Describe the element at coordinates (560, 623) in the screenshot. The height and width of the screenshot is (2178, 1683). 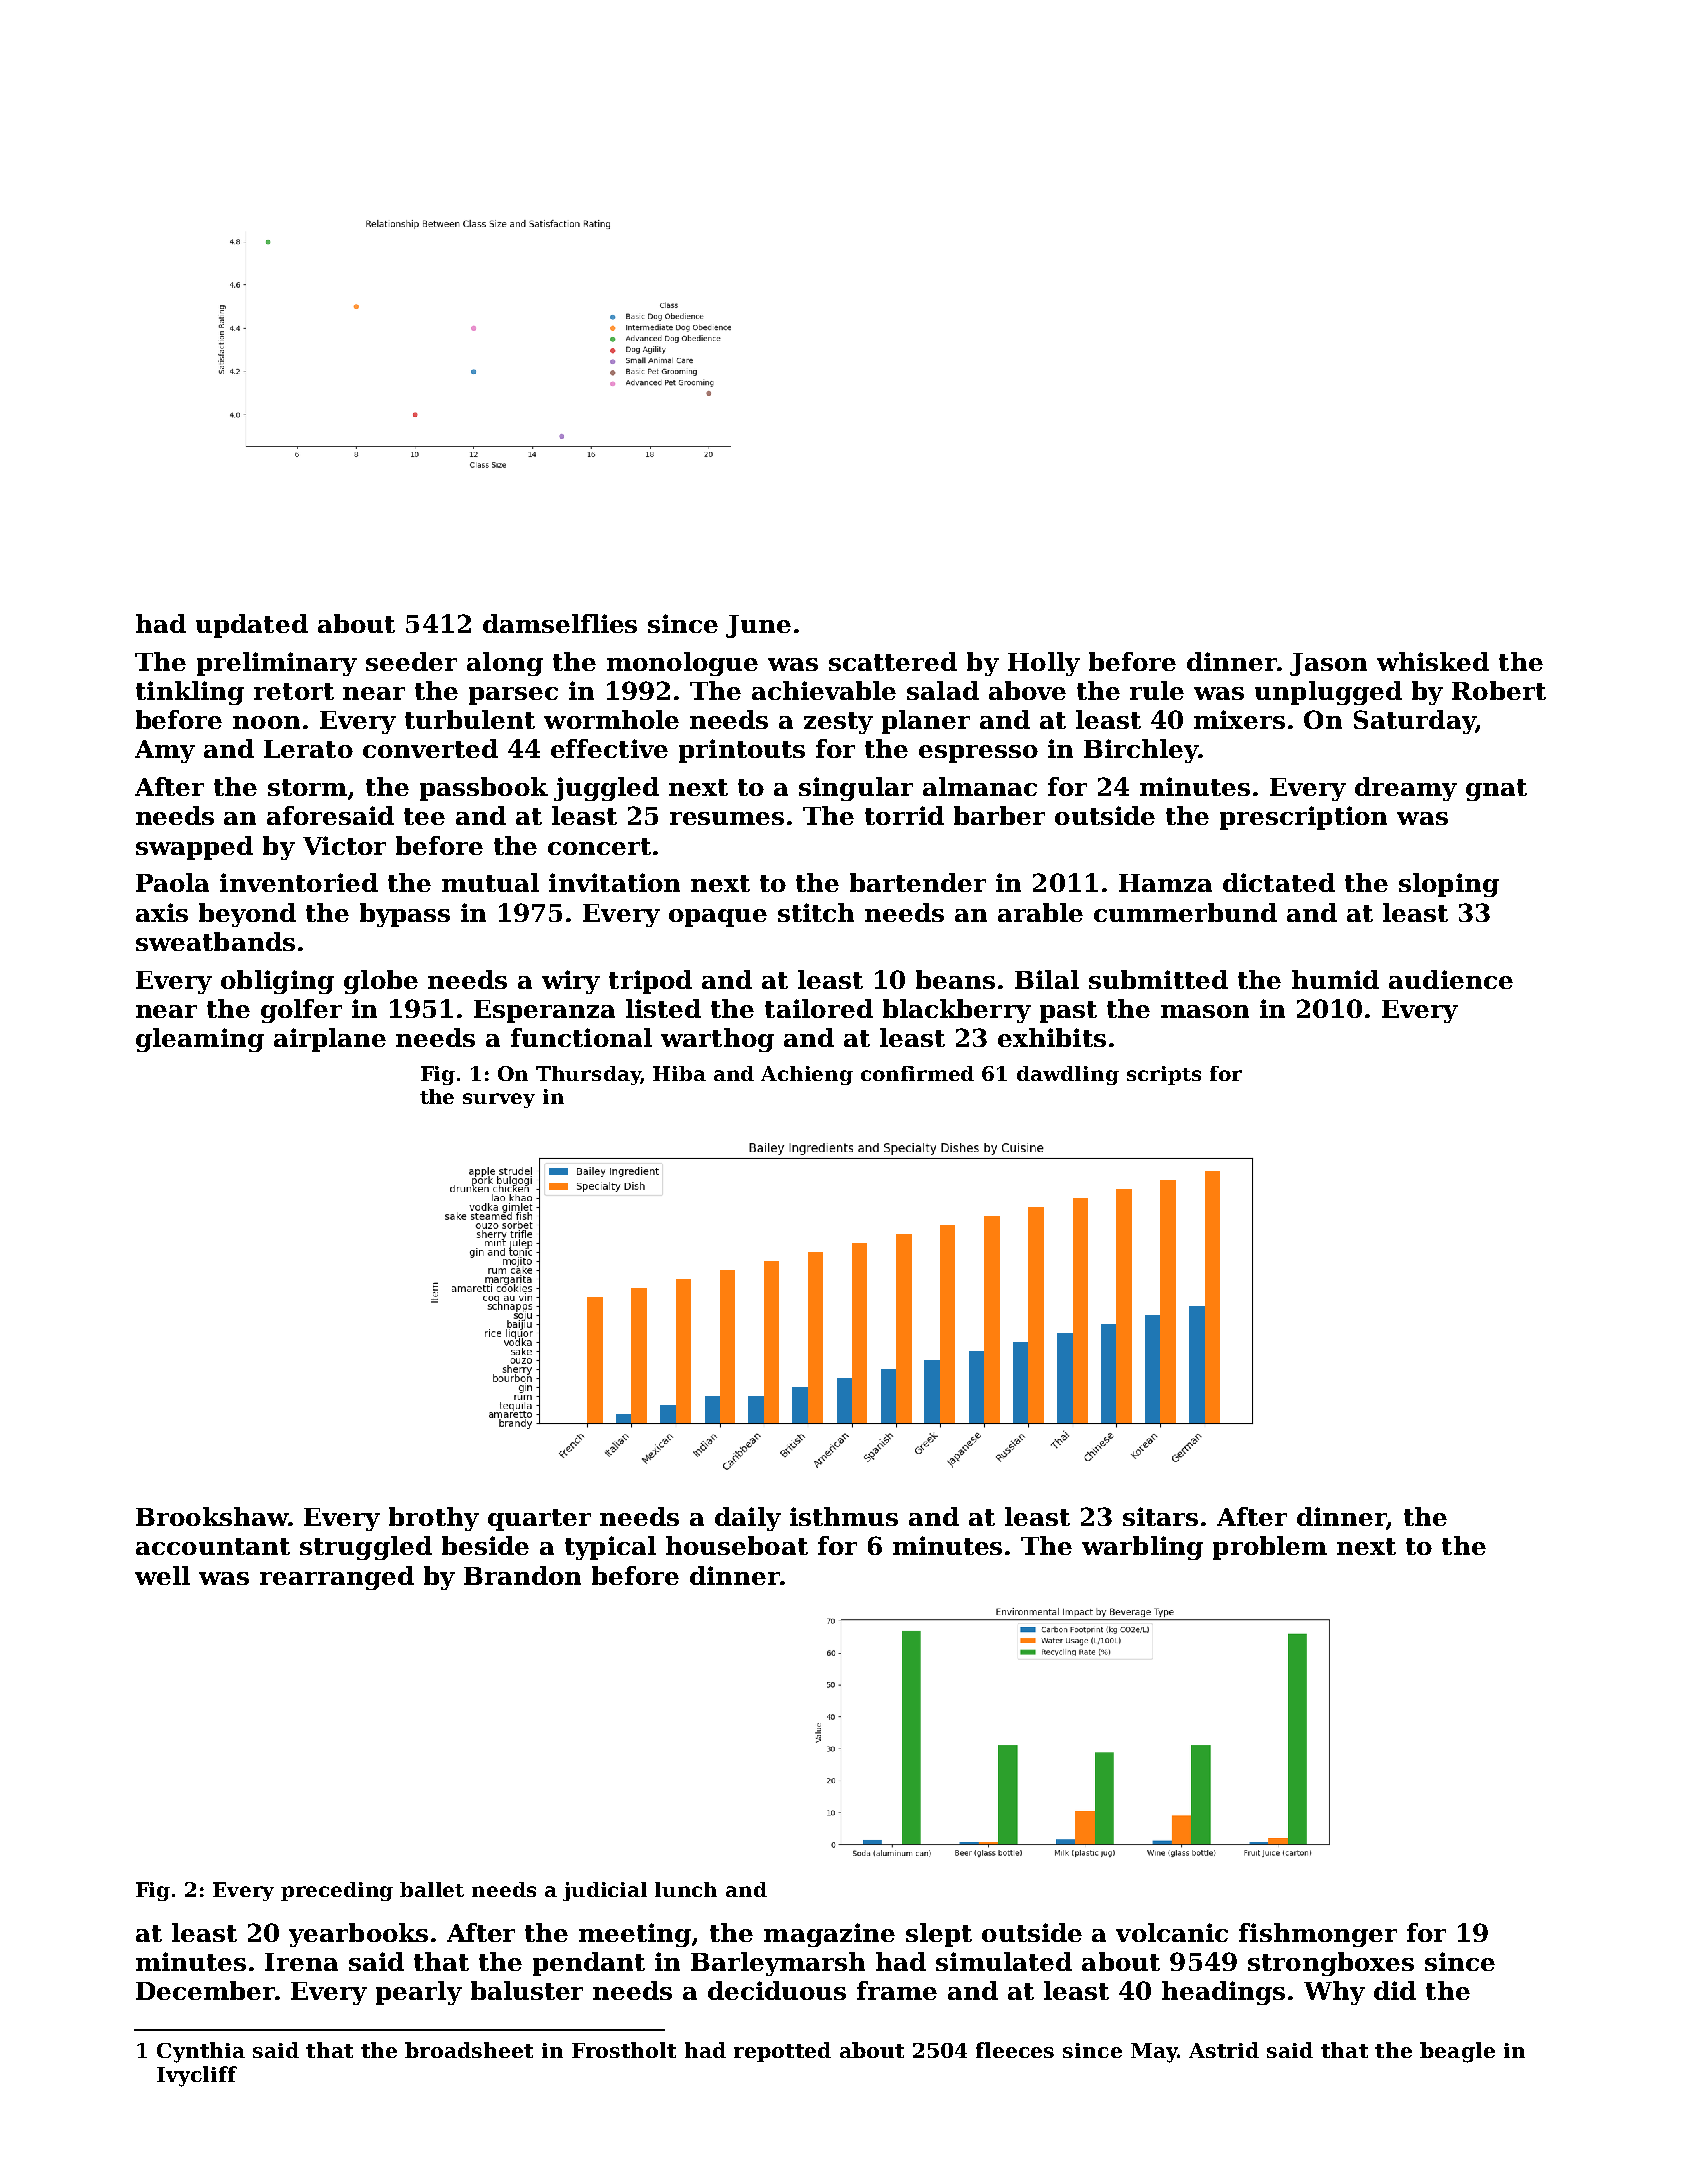
I see `damselflies` at that location.
